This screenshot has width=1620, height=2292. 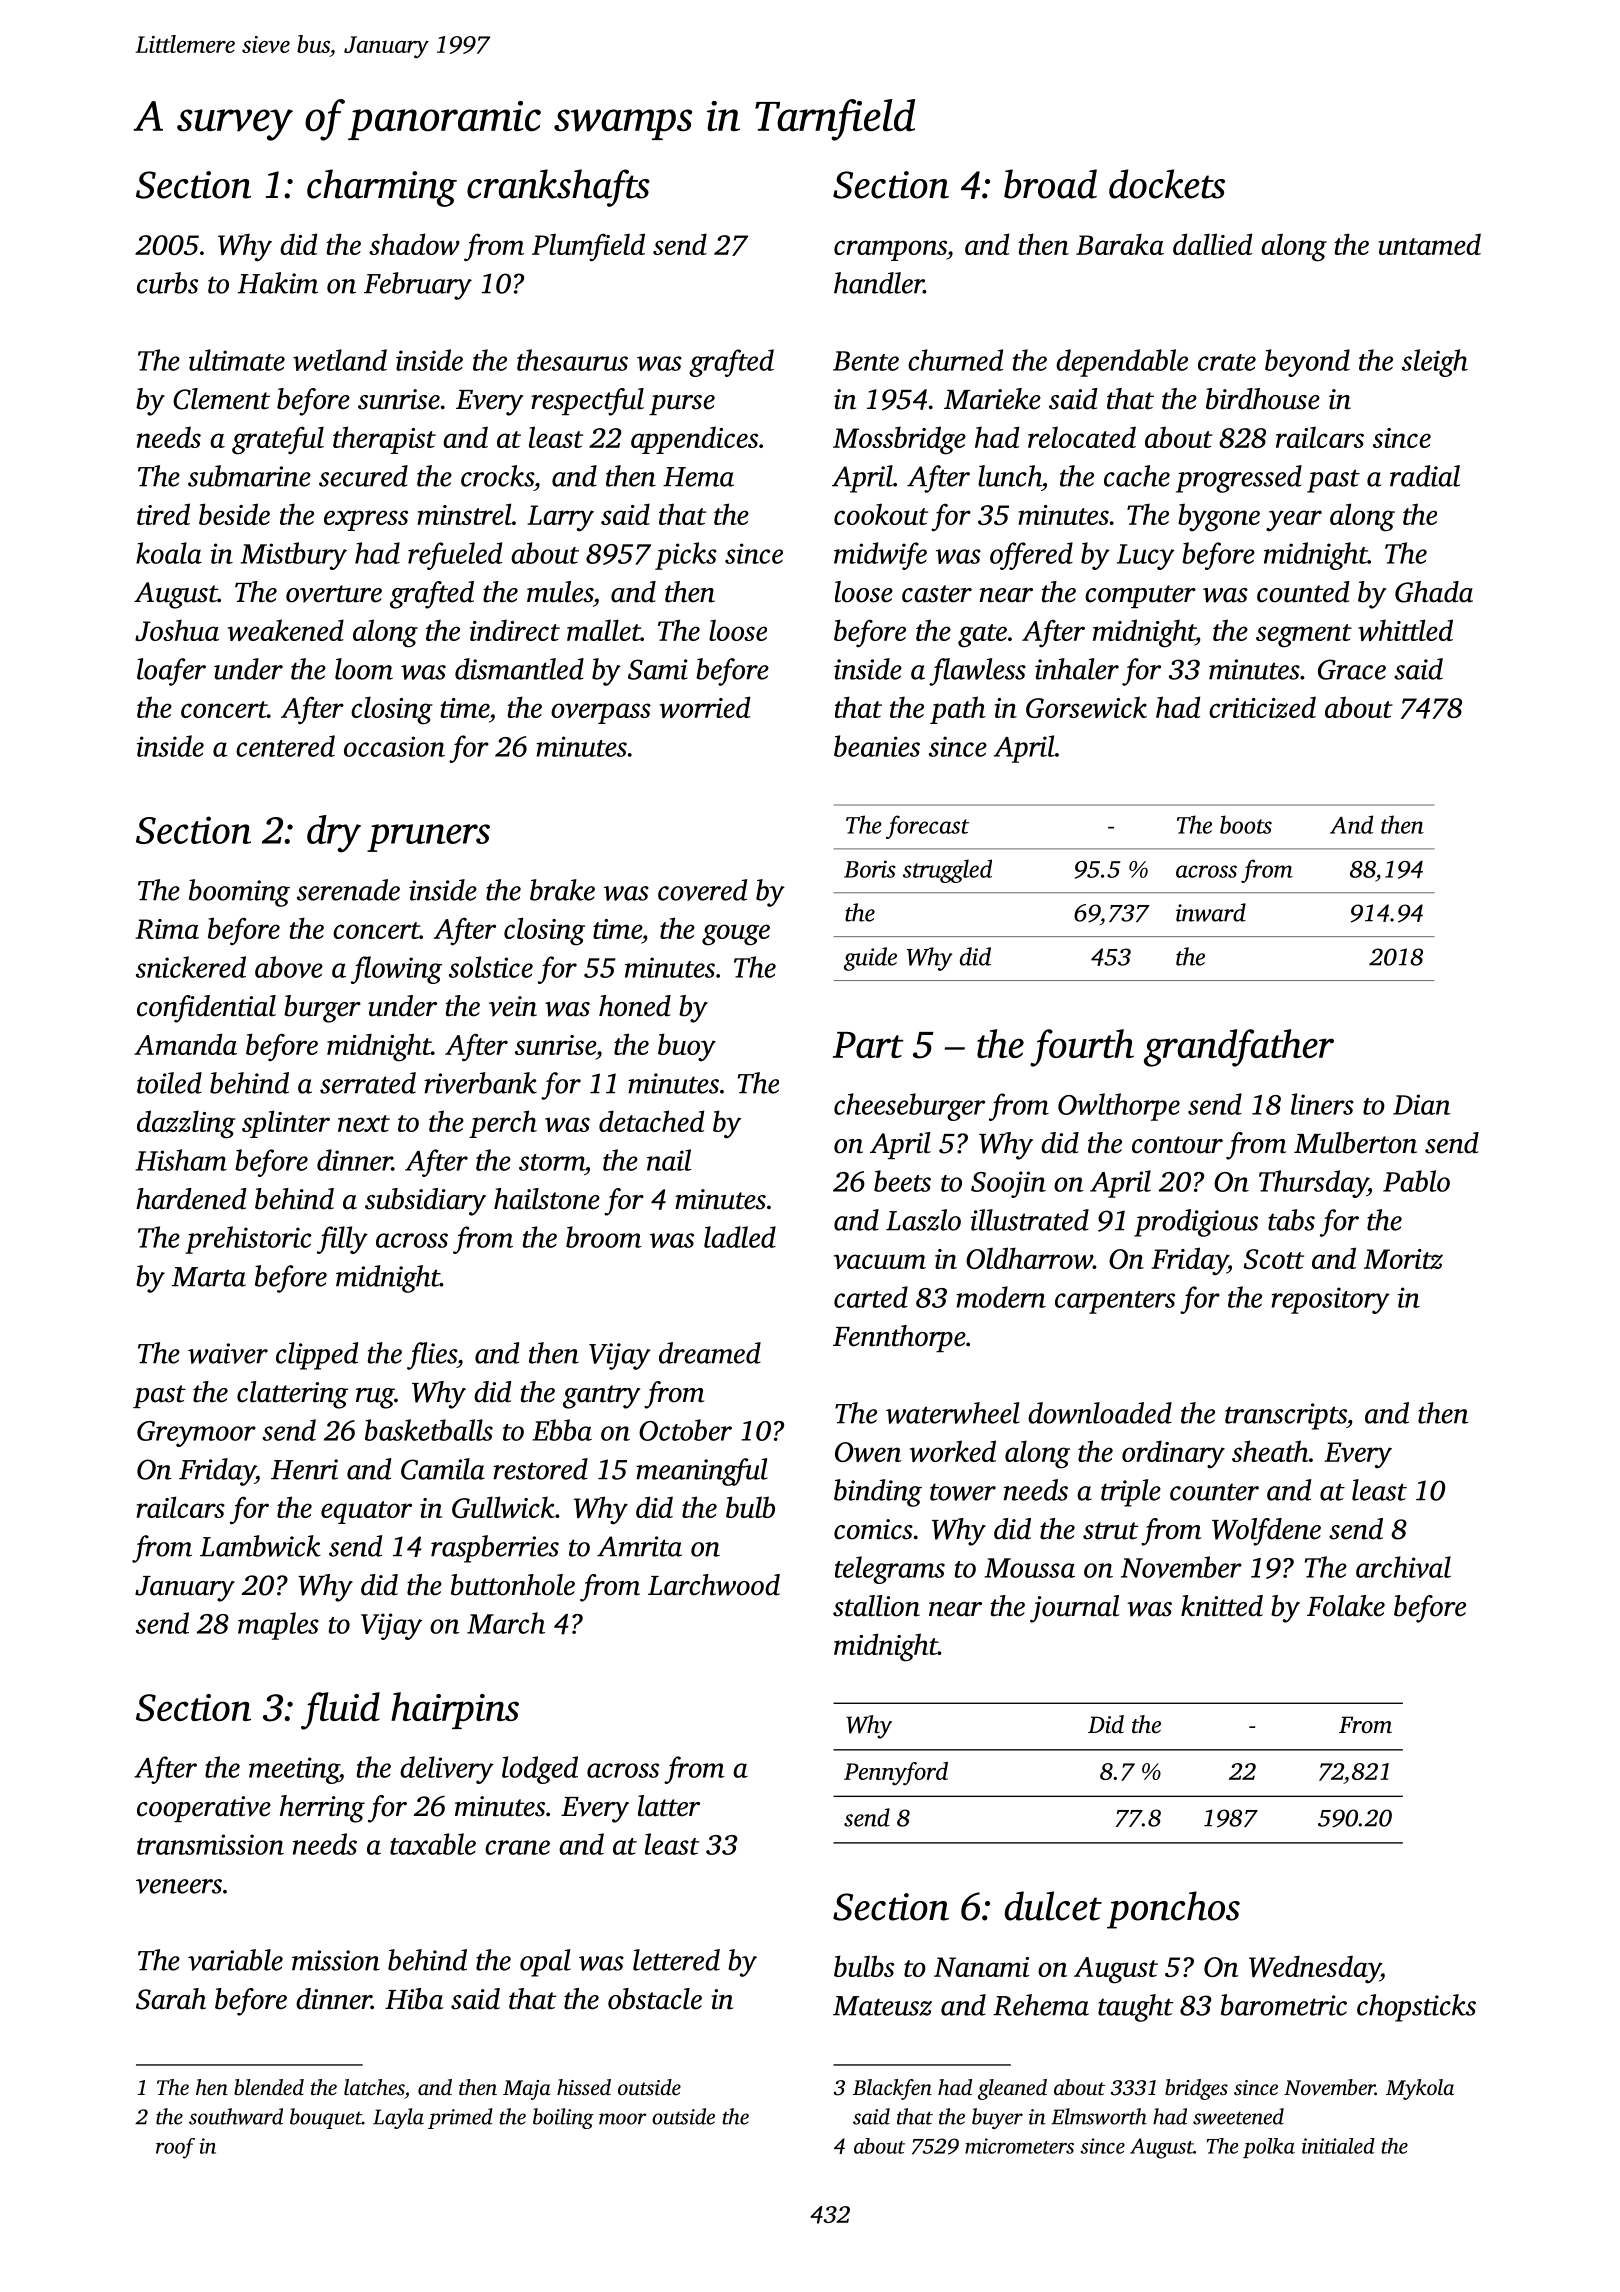 What do you see at coordinates (1173, 1910) in the screenshot?
I see `ponchos` at bounding box center [1173, 1910].
